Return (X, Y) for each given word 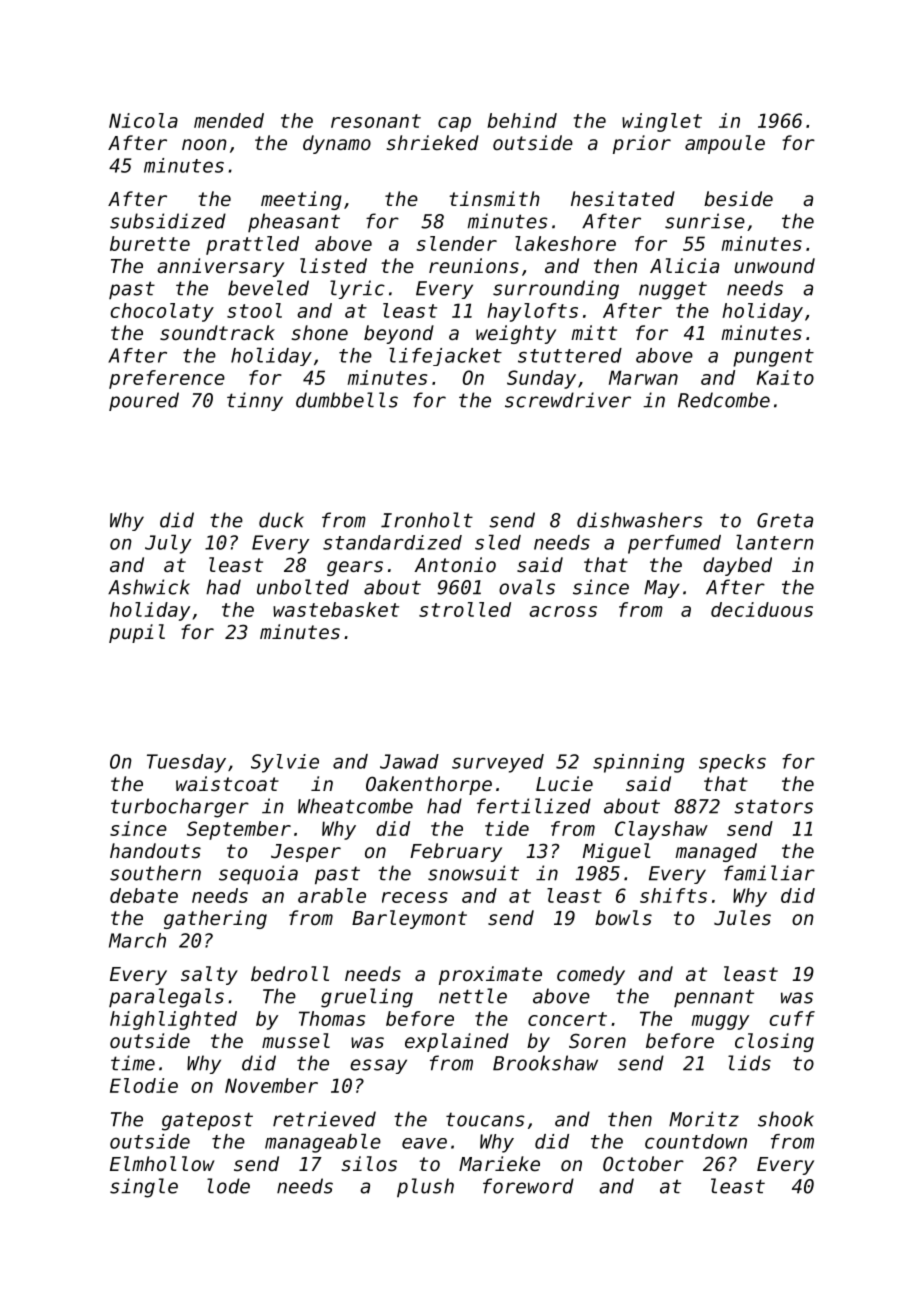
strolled (465, 609)
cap (454, 124)
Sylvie (285, 763)
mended (229, 120)
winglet (662, 122)
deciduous (762, 609)
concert (567, 1019)
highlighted (173, 1020)
